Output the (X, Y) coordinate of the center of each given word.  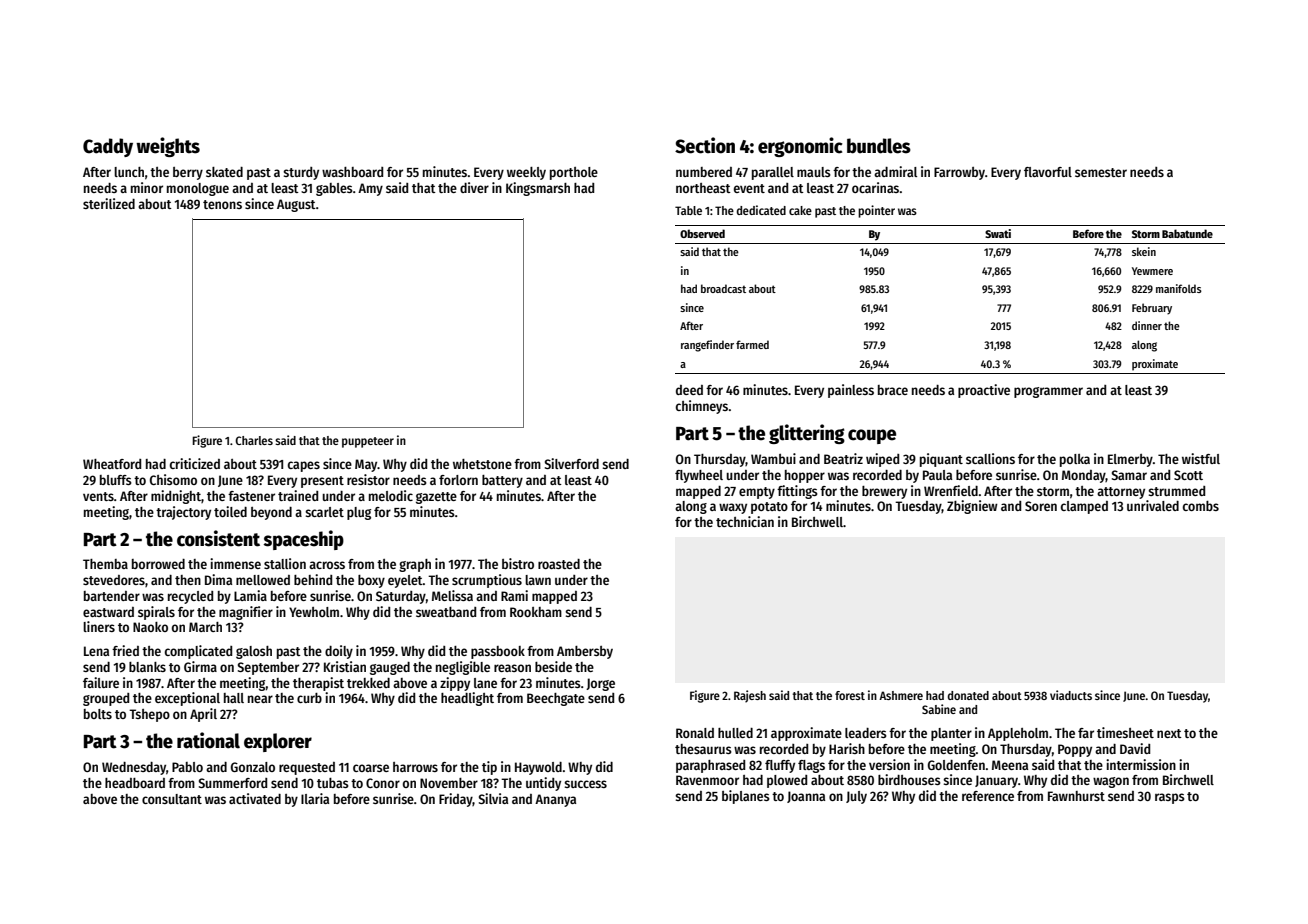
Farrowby (959, 173)
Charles (254, 440)
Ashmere (901, 695)
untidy (543, 784)
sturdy (301, 173)
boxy (371, 581)
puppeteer (368, 442)
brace (893, 390)
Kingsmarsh (538, 189)
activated (255, 798)
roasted (559, 564)
